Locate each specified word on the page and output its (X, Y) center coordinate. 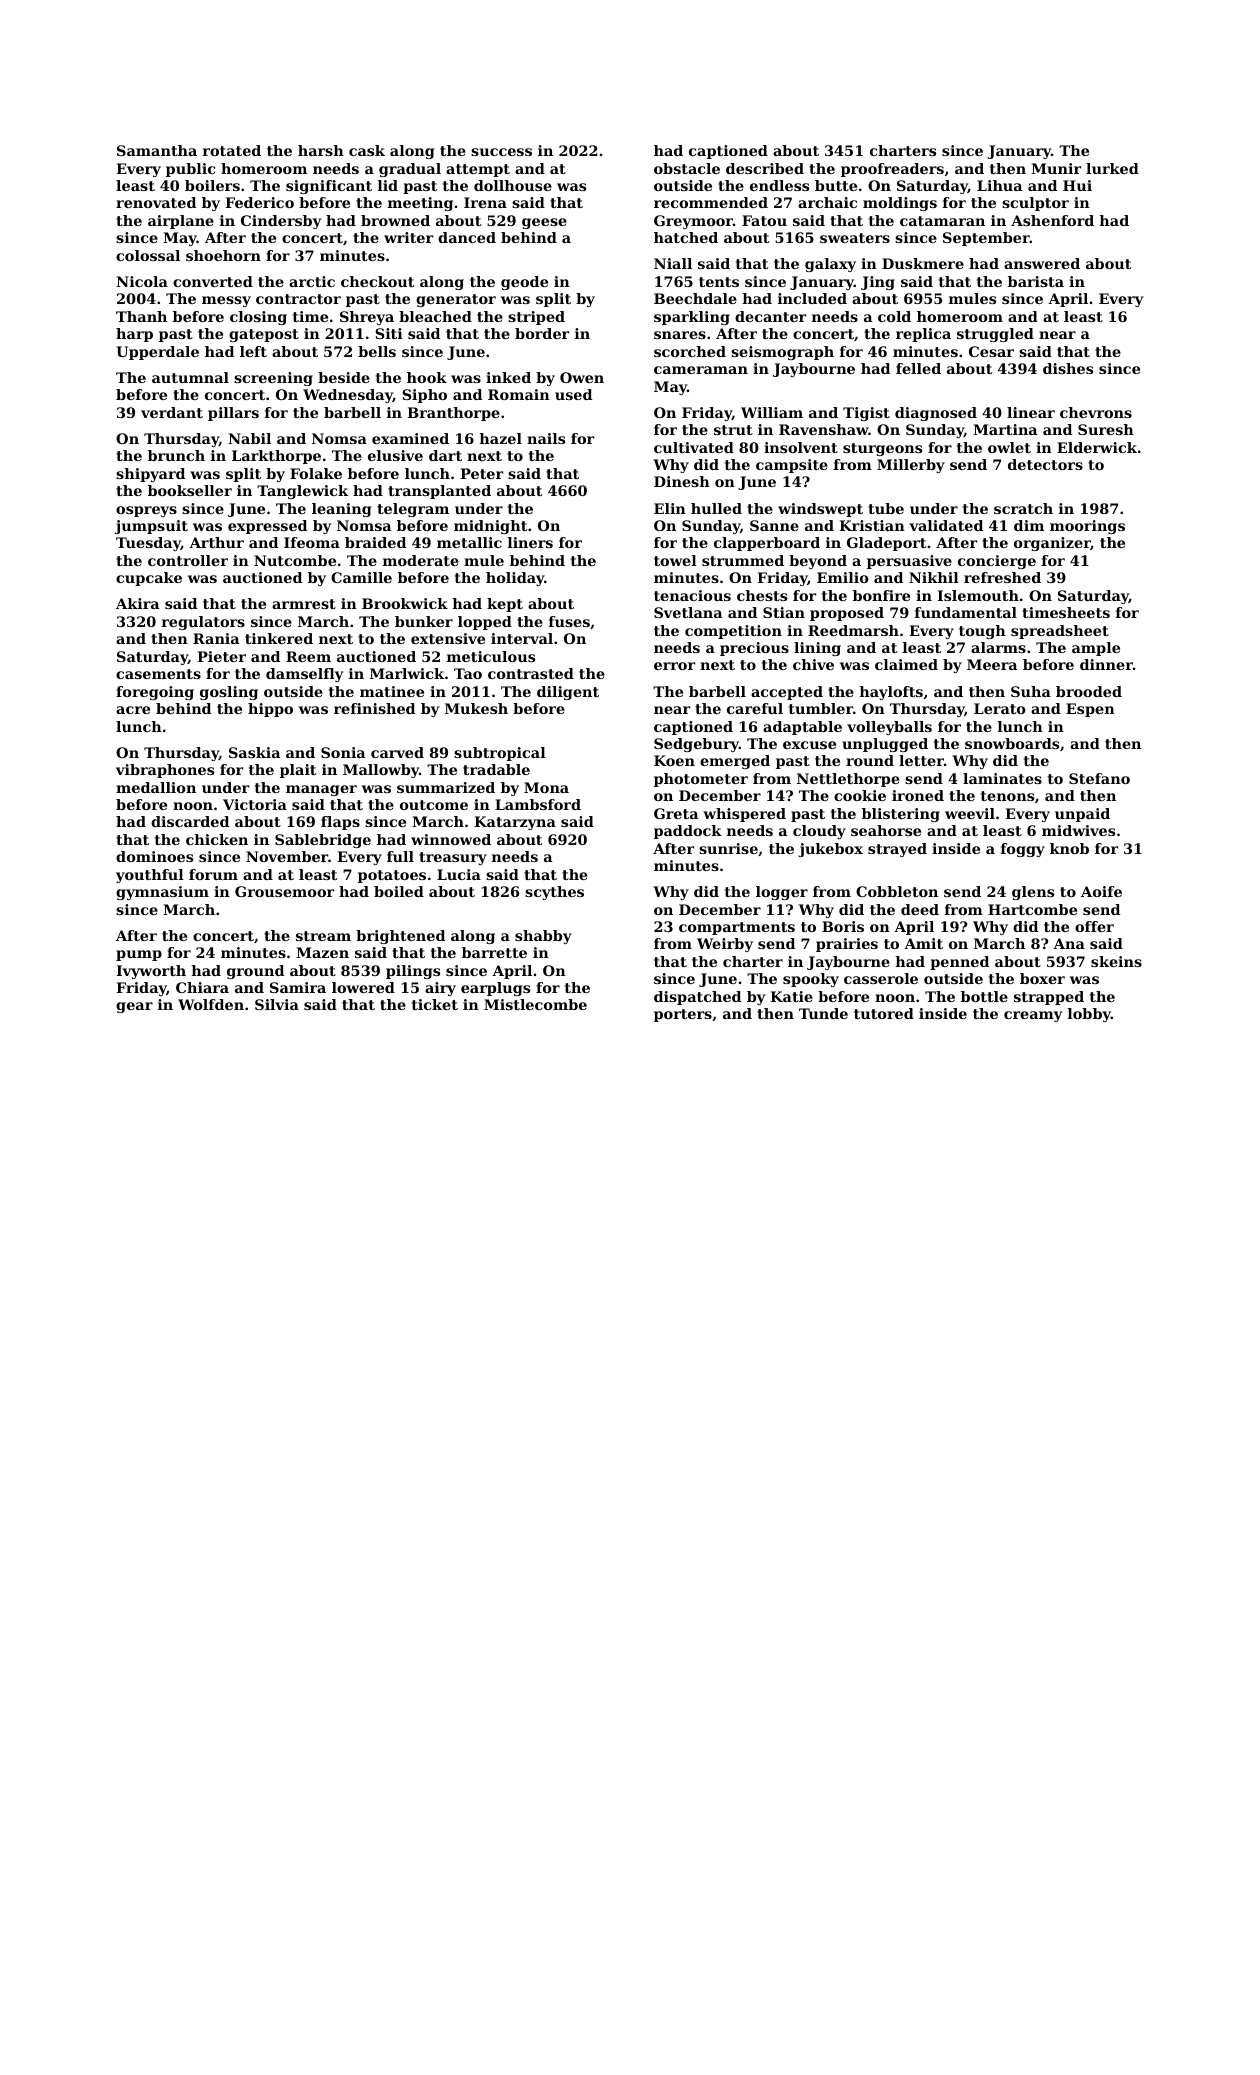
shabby (543, 937)
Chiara (202, 987)
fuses (569, 621)
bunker (424, 621)
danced (467, 237)
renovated (156, 202)
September (986, 239)
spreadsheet (1060, 632)
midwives (1078, 830)
